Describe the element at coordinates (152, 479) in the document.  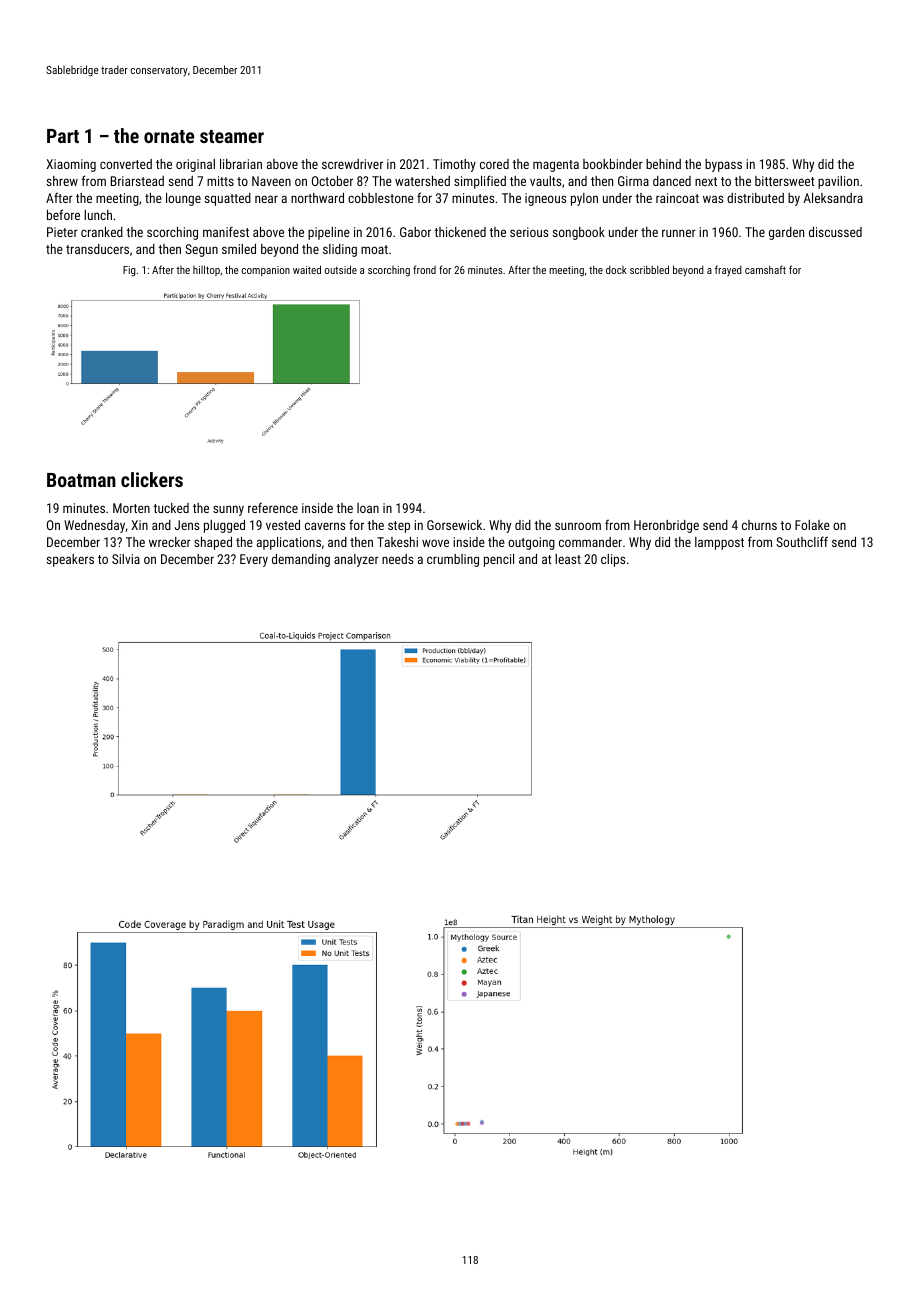
I see `clickers` at that location.
